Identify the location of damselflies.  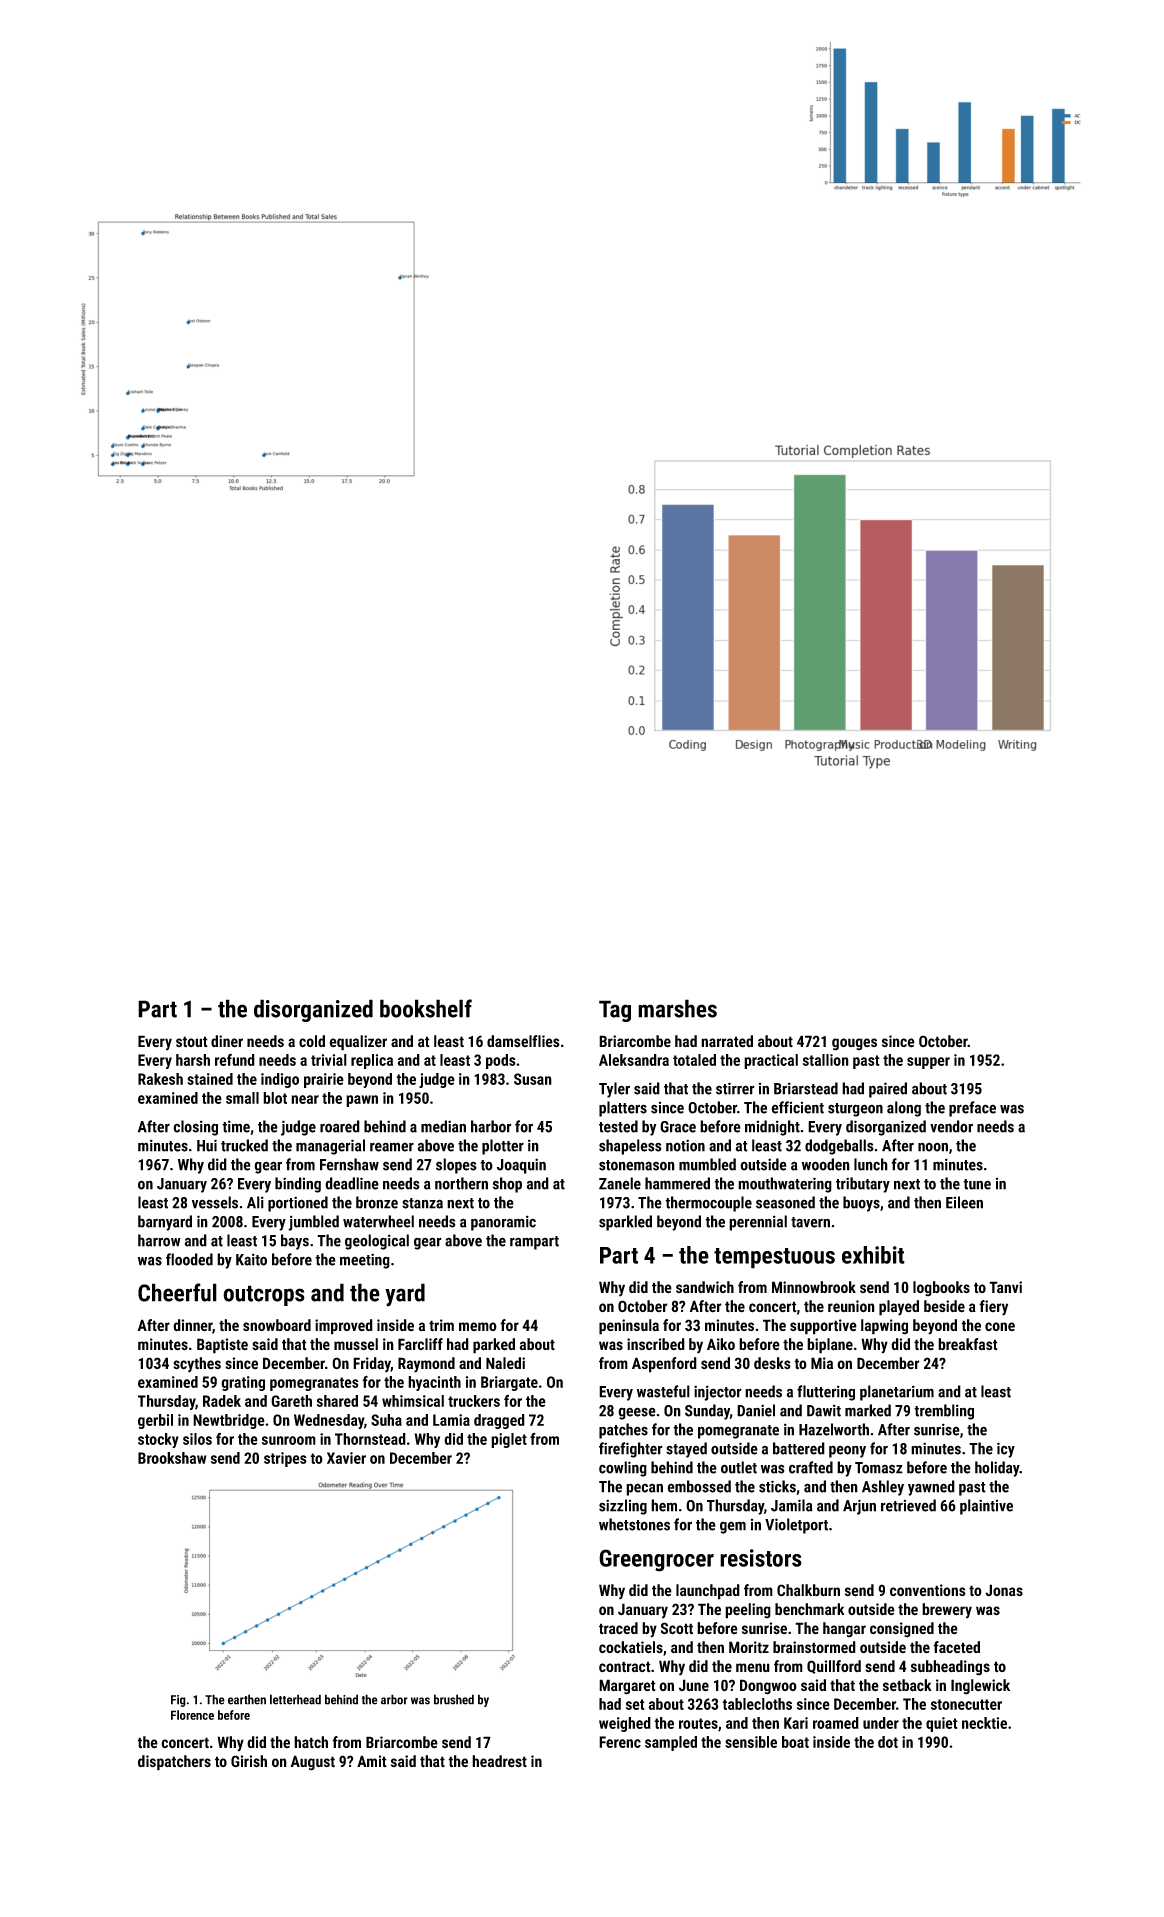
(523, 1041).
